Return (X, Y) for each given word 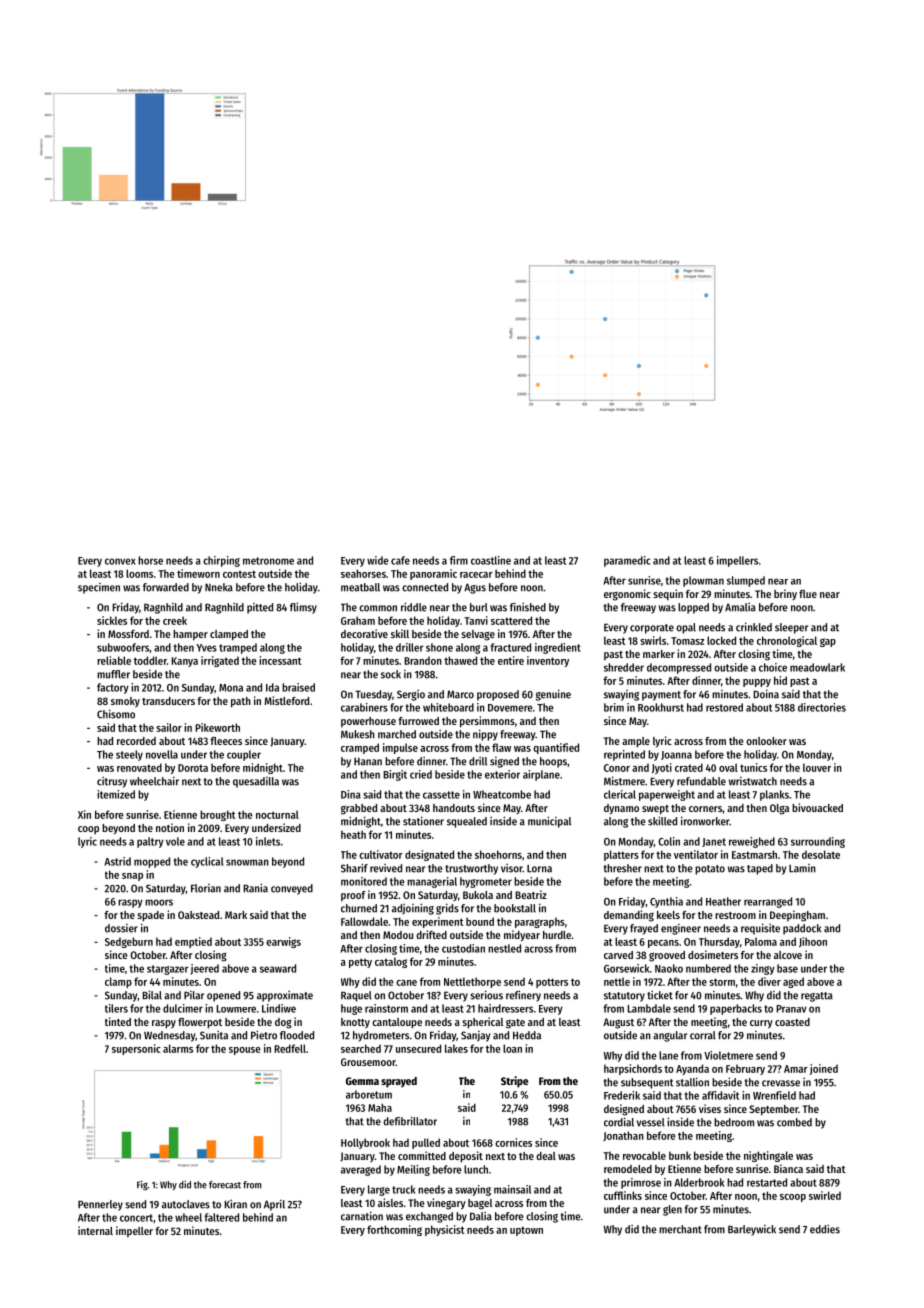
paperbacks (736, 1009)
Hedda (527, 1035)
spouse (245, 1051)
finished (528, 607)
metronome (268, 561)
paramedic (627, 561)
